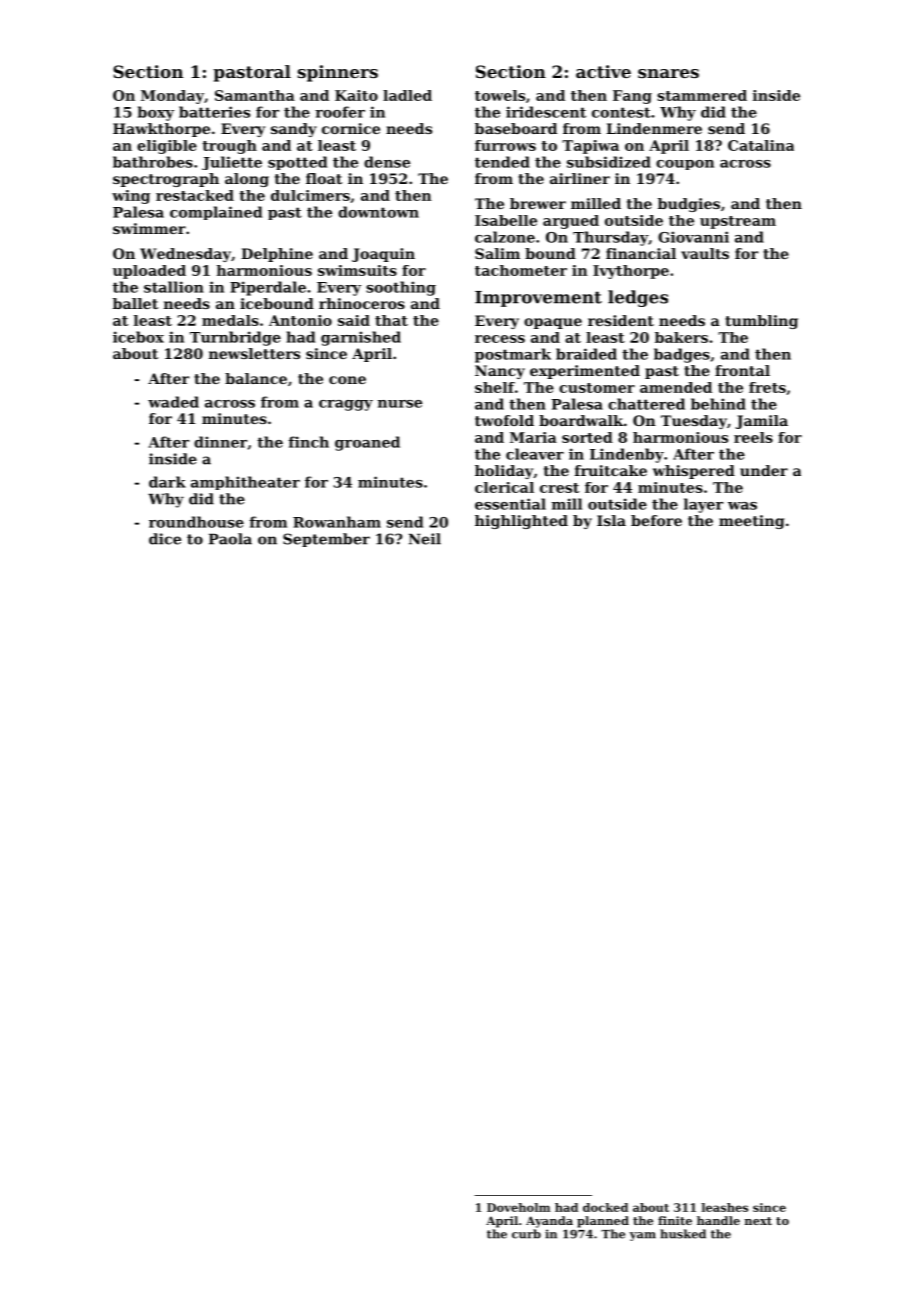  What do you see at coordinates (751, 522) in the document?
I see `meeting` at bounding box center [751, 522].
